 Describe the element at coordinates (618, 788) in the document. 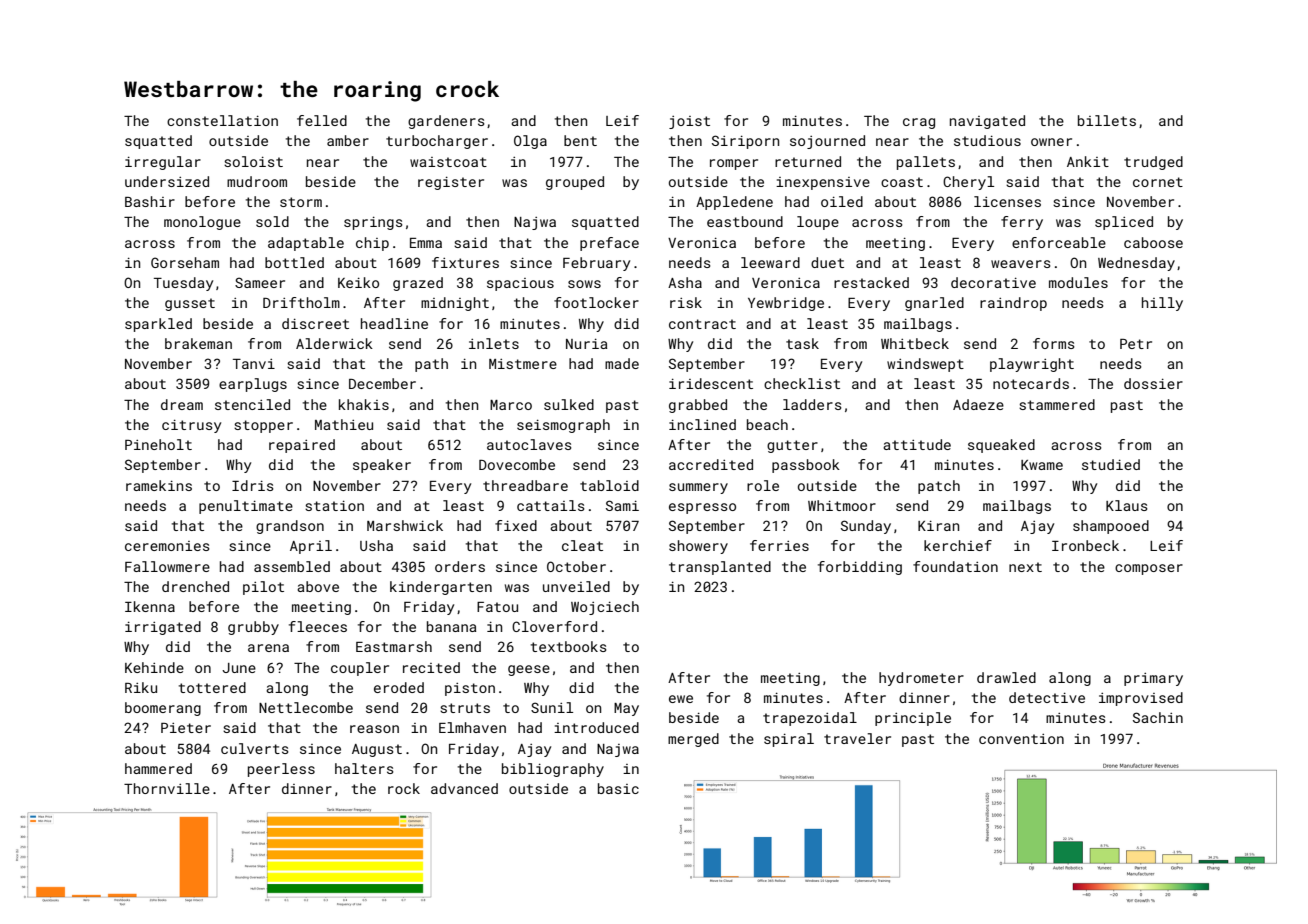

I see `basic` at that location.
